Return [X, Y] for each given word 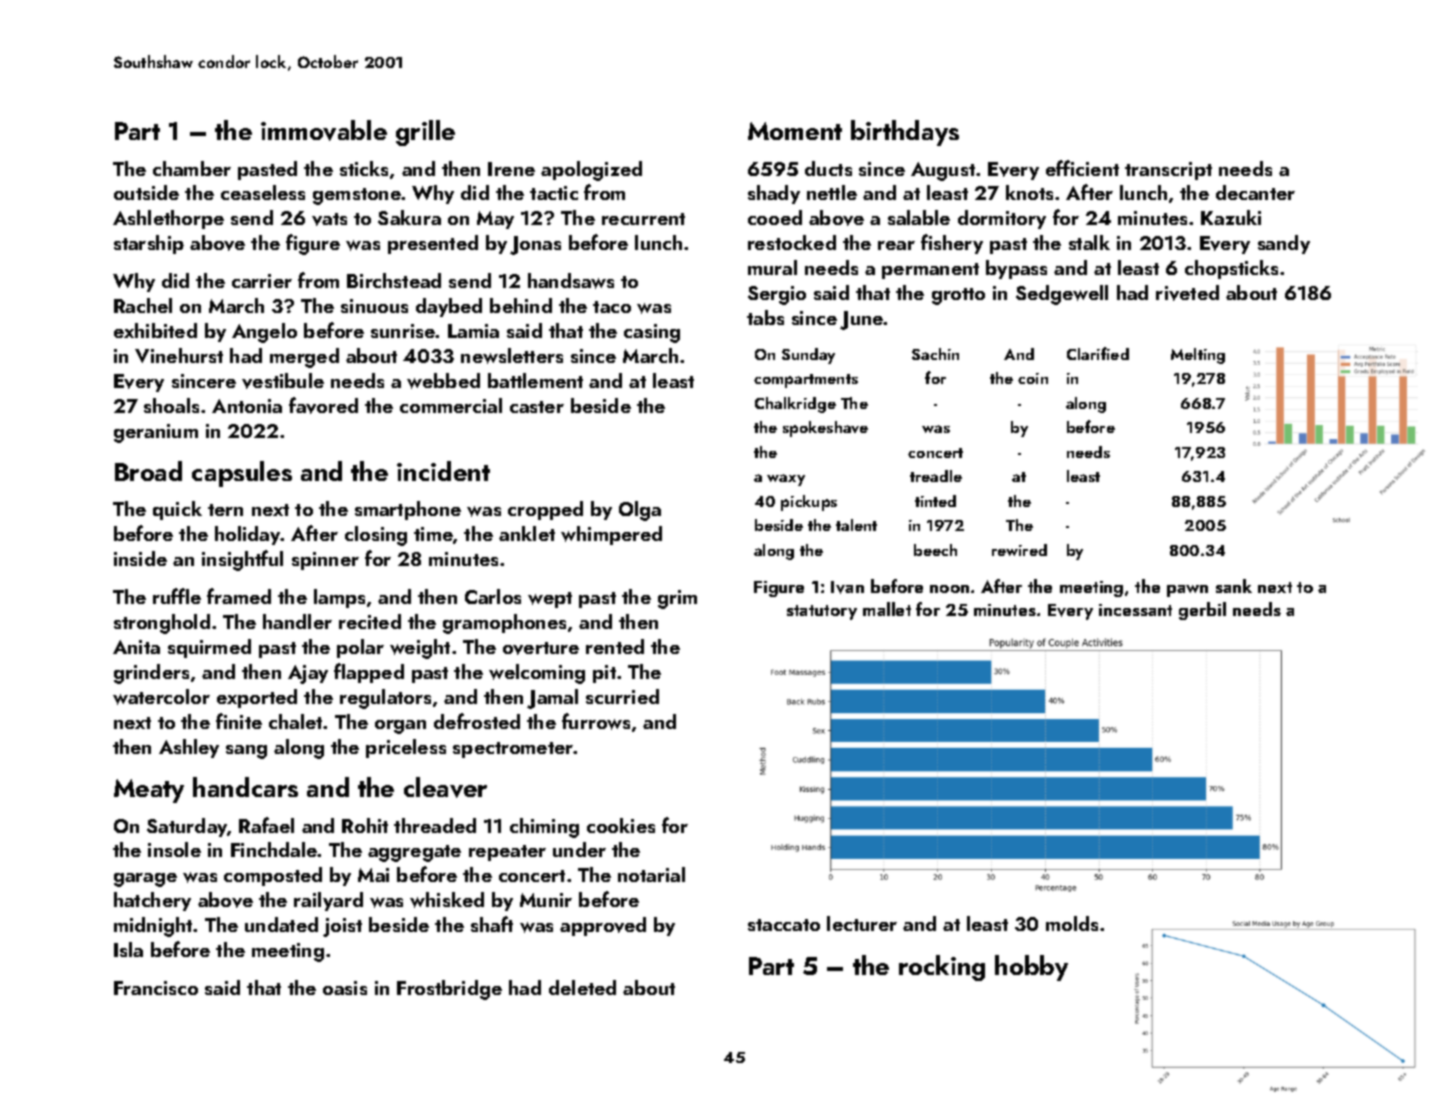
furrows [596, 721]
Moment [795, 131]
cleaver [445, 787]
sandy [1284, 244]
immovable [324, 130]
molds [1072, 923]
